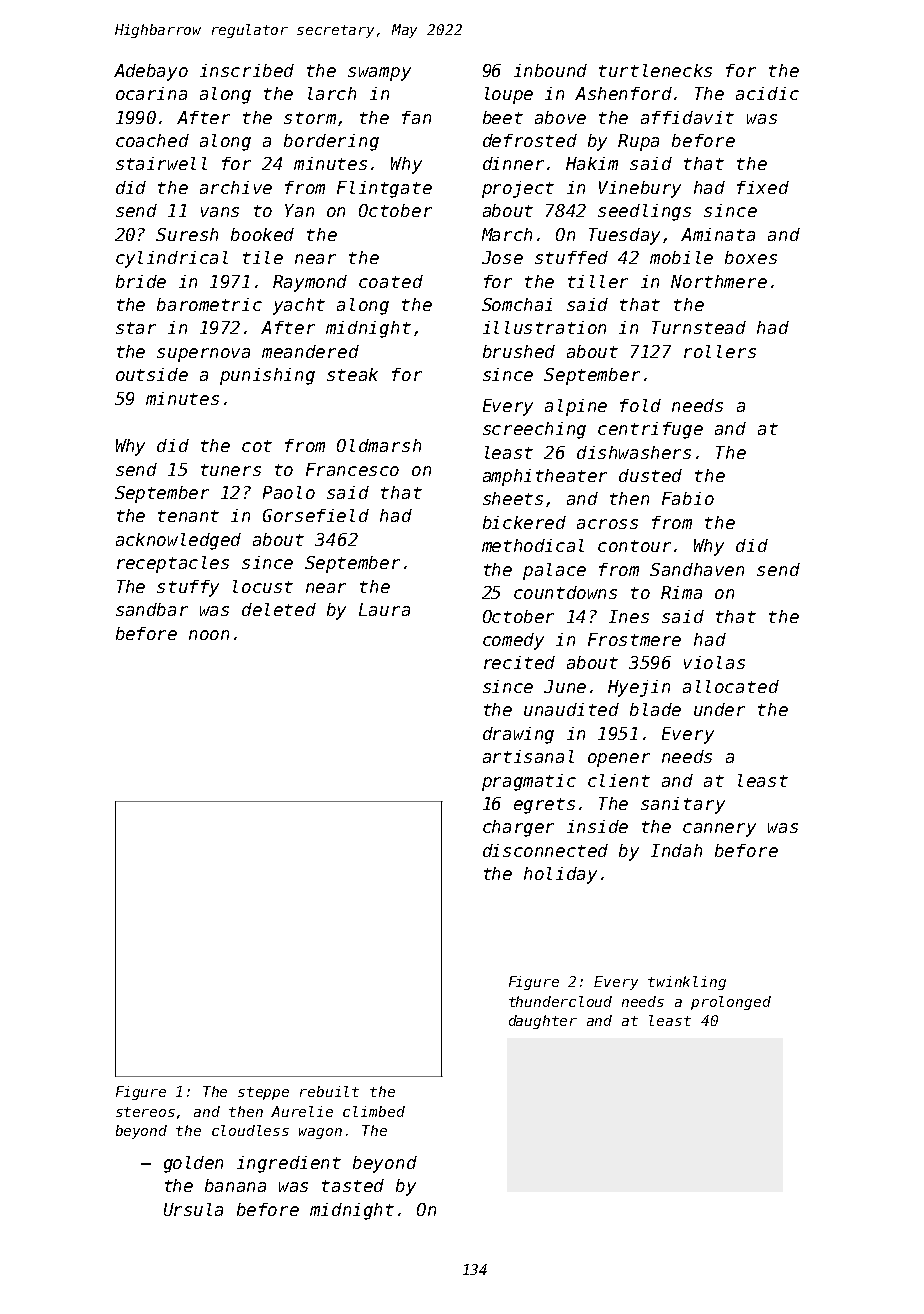  Describe the element at coordinates (203, 355) in the page. I see `supernova` at that location.
